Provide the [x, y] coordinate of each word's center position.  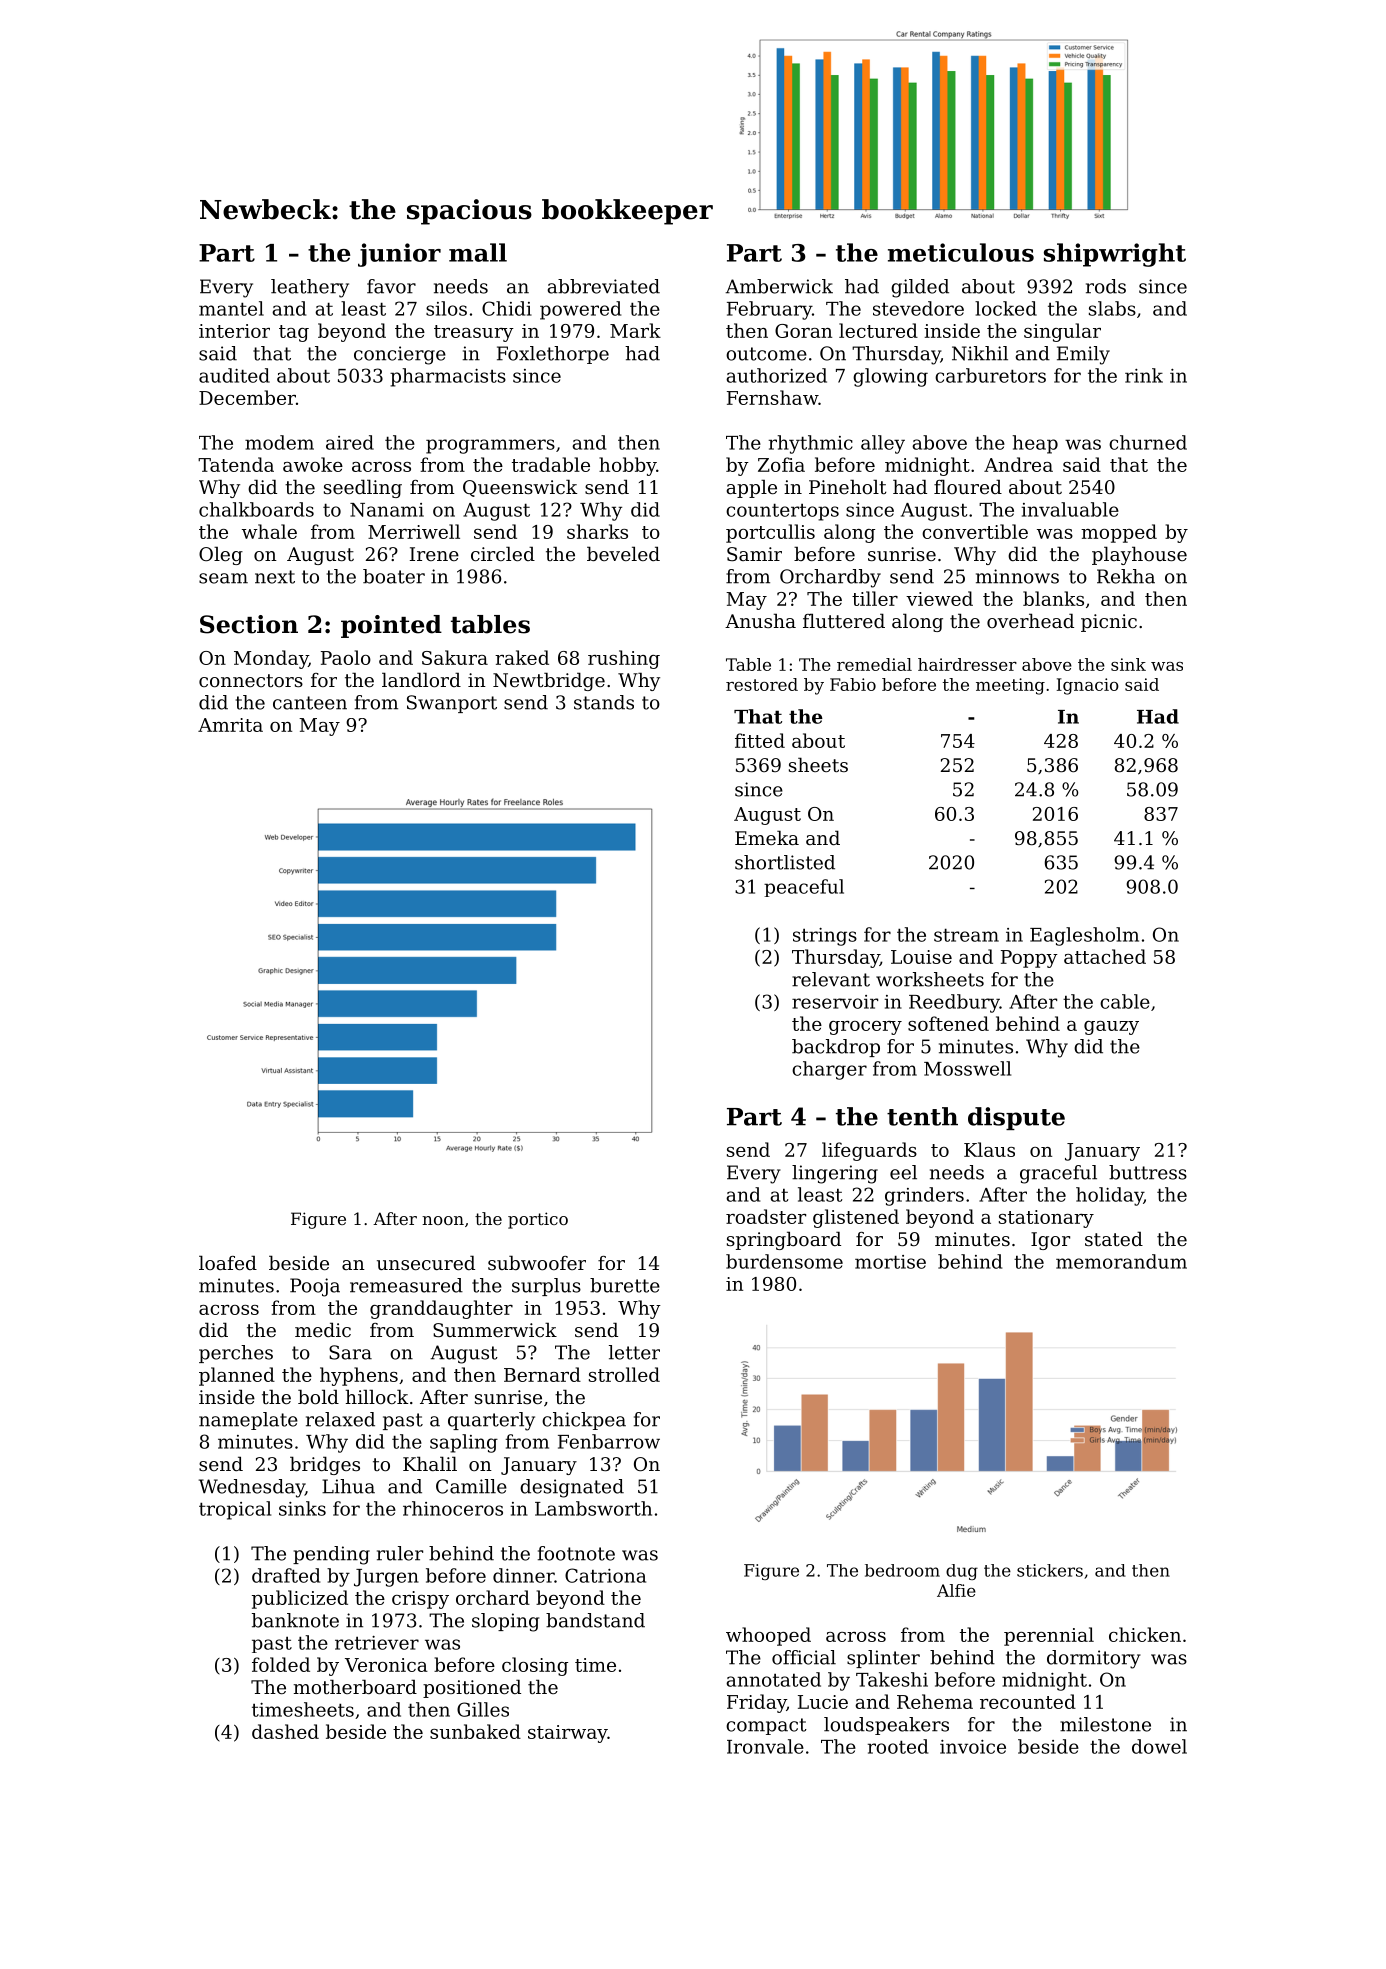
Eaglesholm [1084, 936]
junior [399, 255]
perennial [1049, 1636]
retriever [377, 1643]
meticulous [961, 252]
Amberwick [779, 286]
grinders [924, 1196]
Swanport [452, 704]
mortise [890, 1262]
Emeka [767, 837]
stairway [568, 1734]
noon [443, 1220]
